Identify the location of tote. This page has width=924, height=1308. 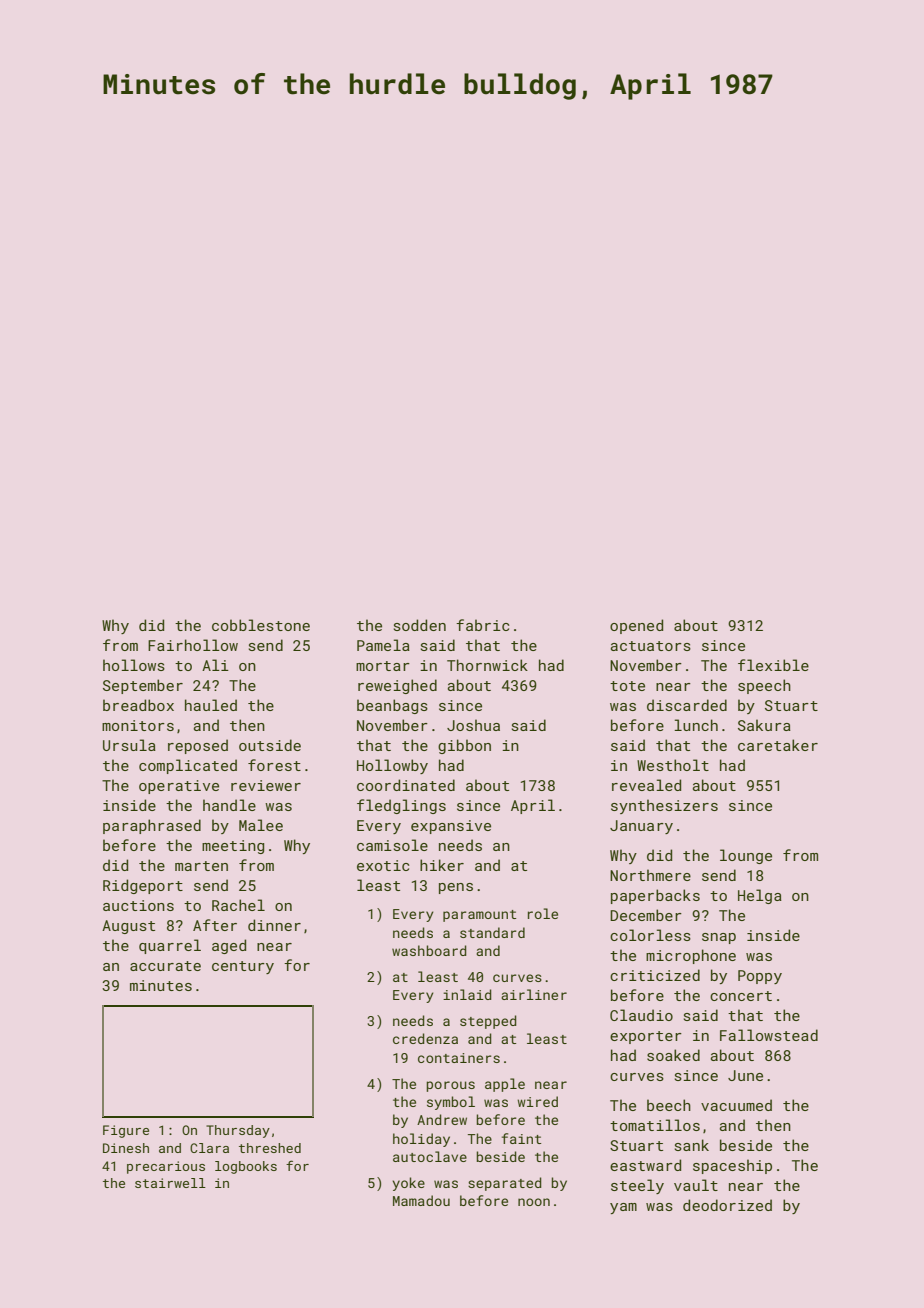
(627, 686).
